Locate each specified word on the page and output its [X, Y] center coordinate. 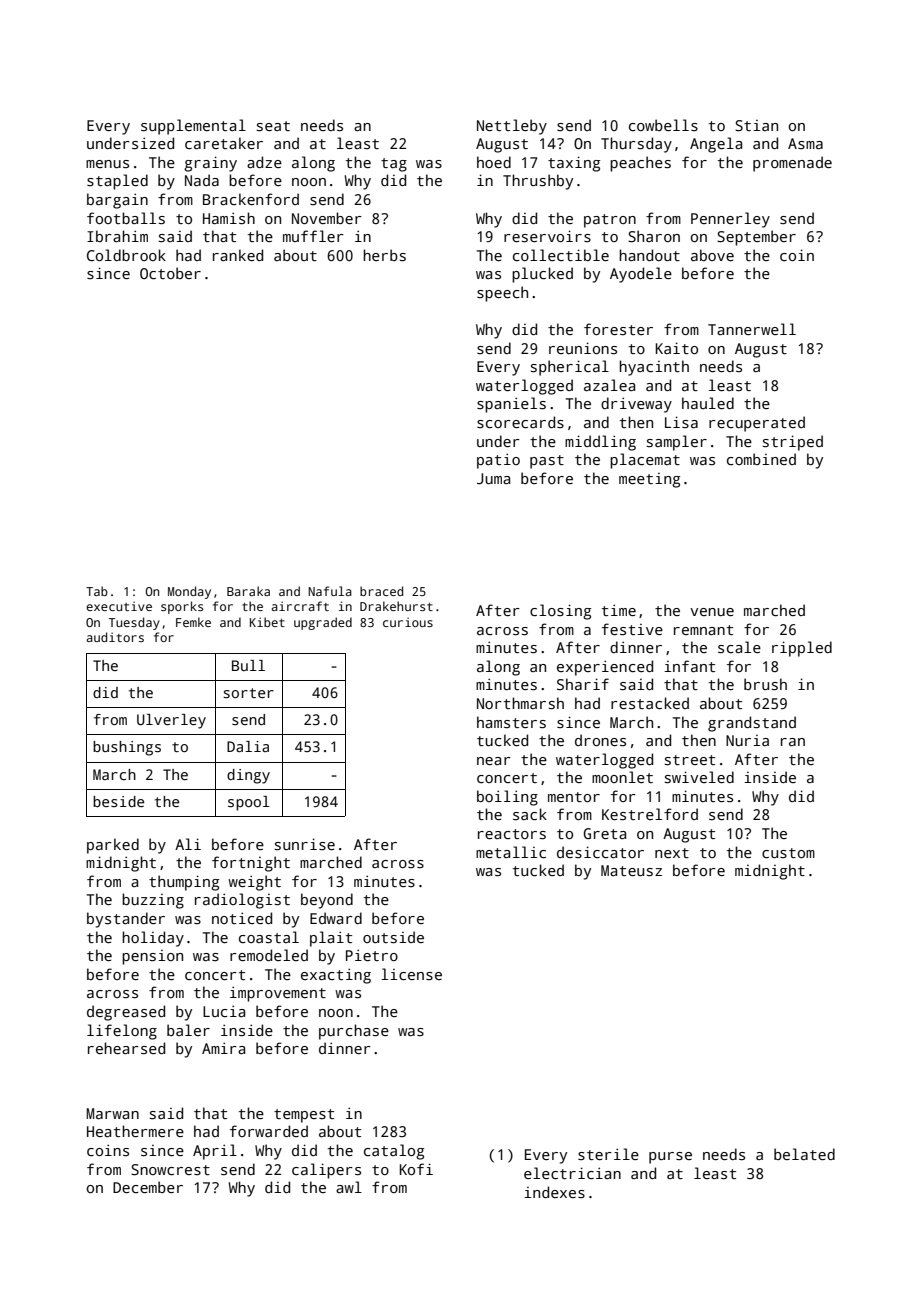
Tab [97, 591]
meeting [649, 480]
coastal [269, 937]
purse [670, 1158]
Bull [248, 665]
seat [273, 126]
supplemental [193, 127]
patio [498, 461]
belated [804, 1154]
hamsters [511, 722]
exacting [336, 976]
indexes [554, 1192]
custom [788, 853]
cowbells [663, 125]
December [148, 1187]
